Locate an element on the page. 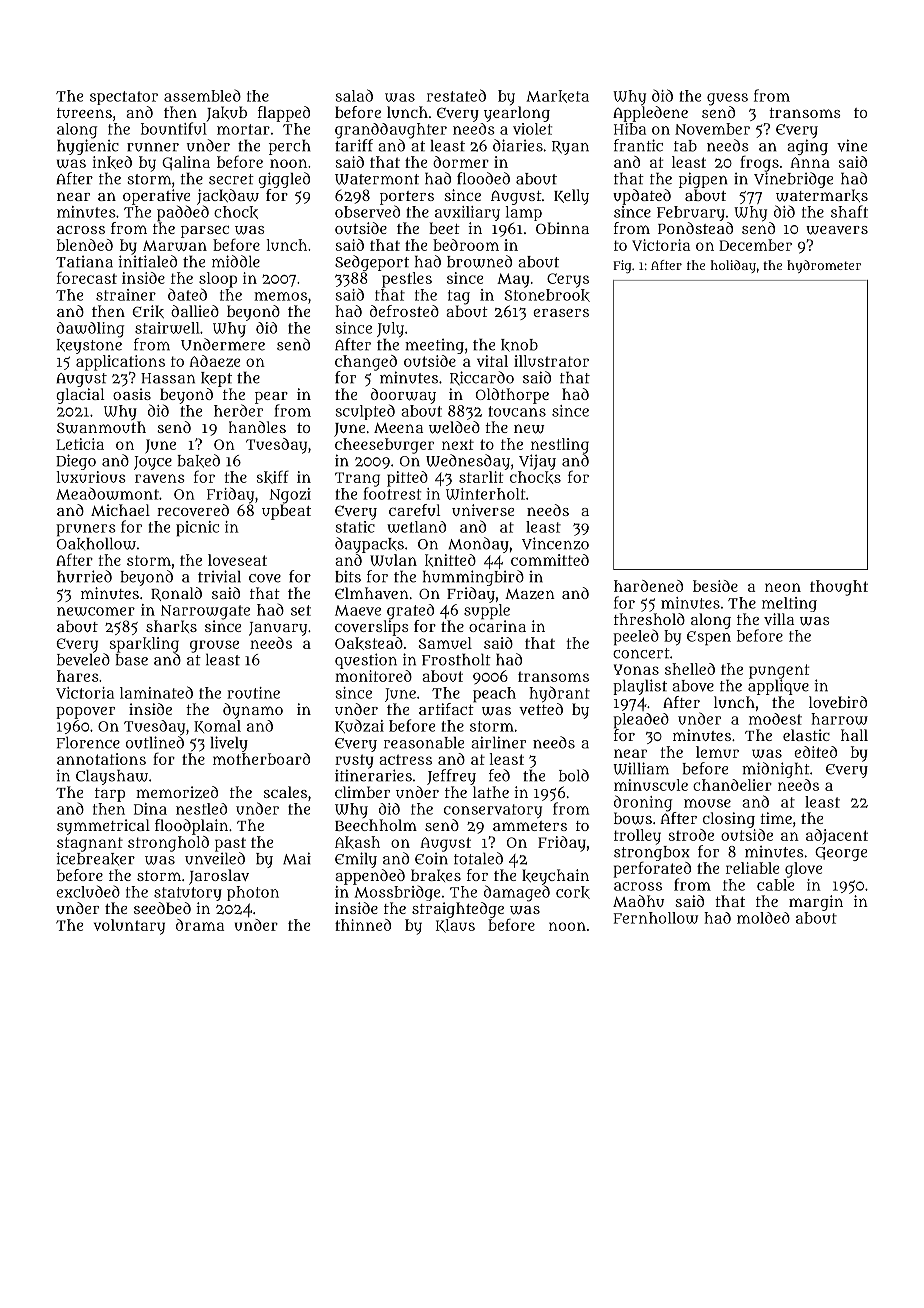 The image size is (924, 1308). July is located at coordinates (390, 329).
